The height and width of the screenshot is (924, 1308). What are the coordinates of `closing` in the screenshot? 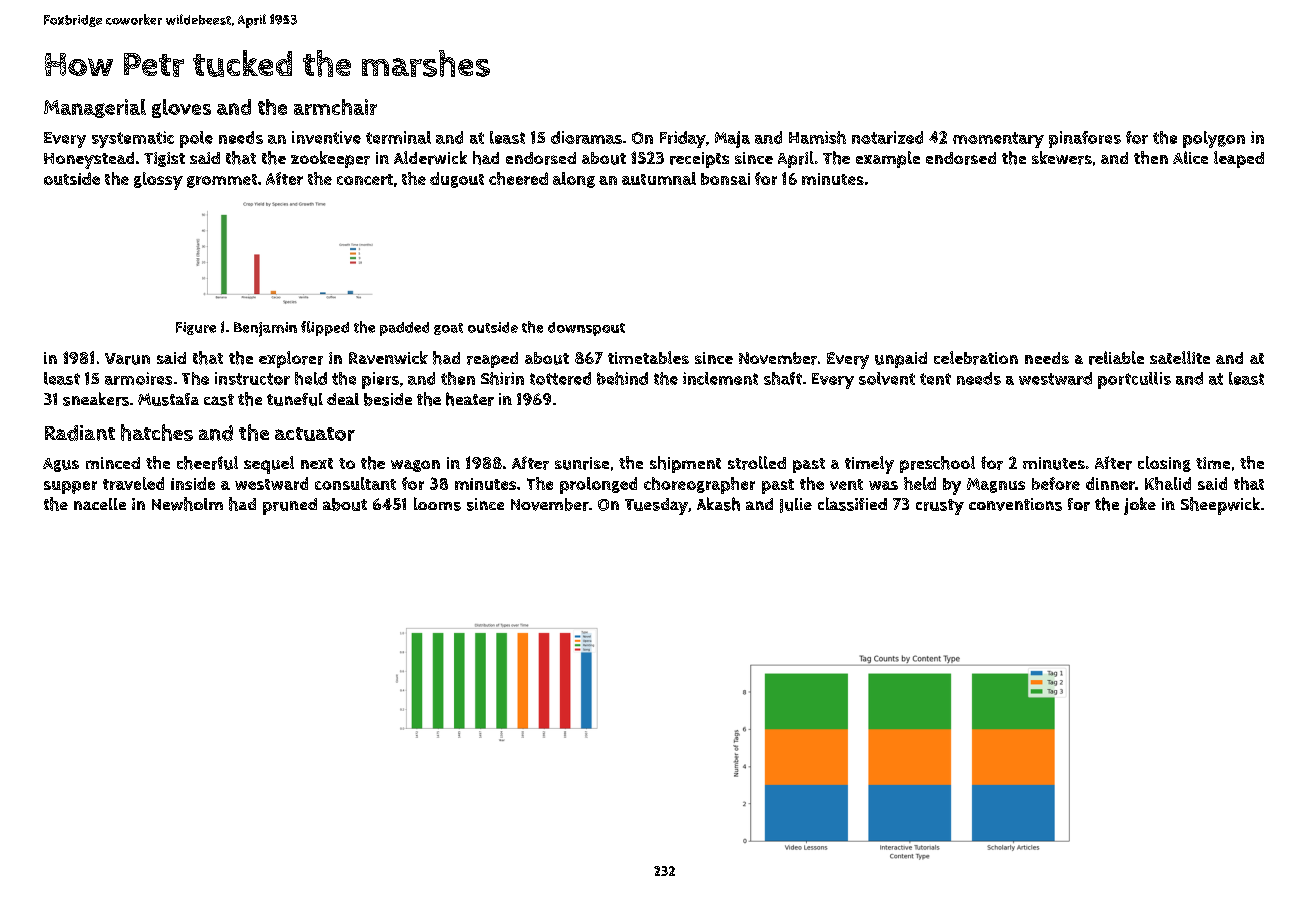 It's located at (1164, 464).
